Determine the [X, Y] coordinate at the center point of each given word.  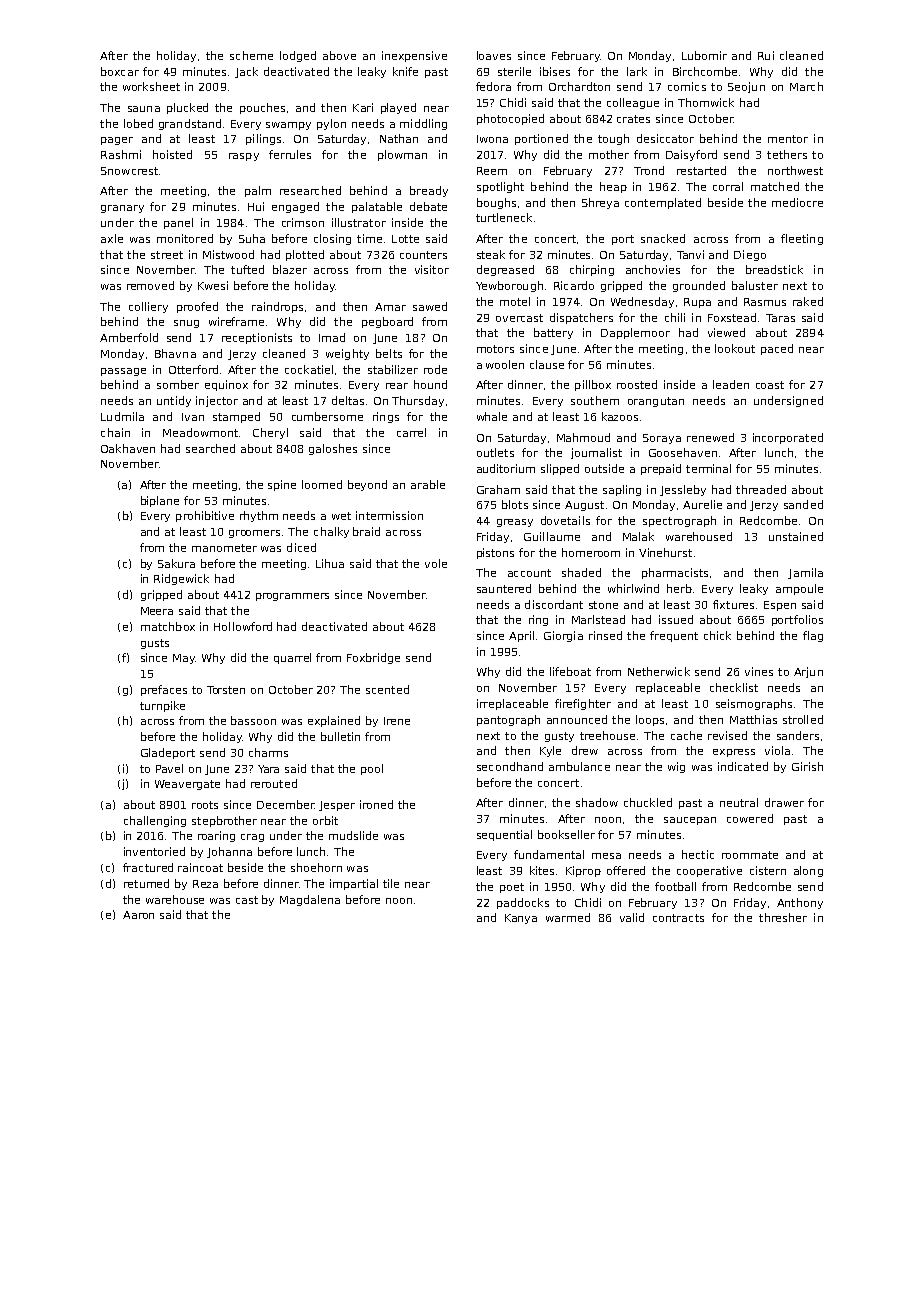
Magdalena [310, 900]
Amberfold [129, 337]
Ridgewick [181, 579]
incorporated [788, 438]
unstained [796, 536]
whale [492, 416]
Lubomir [704, 55]
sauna [144, 109]
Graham [498, 489]
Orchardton [579, 86]
